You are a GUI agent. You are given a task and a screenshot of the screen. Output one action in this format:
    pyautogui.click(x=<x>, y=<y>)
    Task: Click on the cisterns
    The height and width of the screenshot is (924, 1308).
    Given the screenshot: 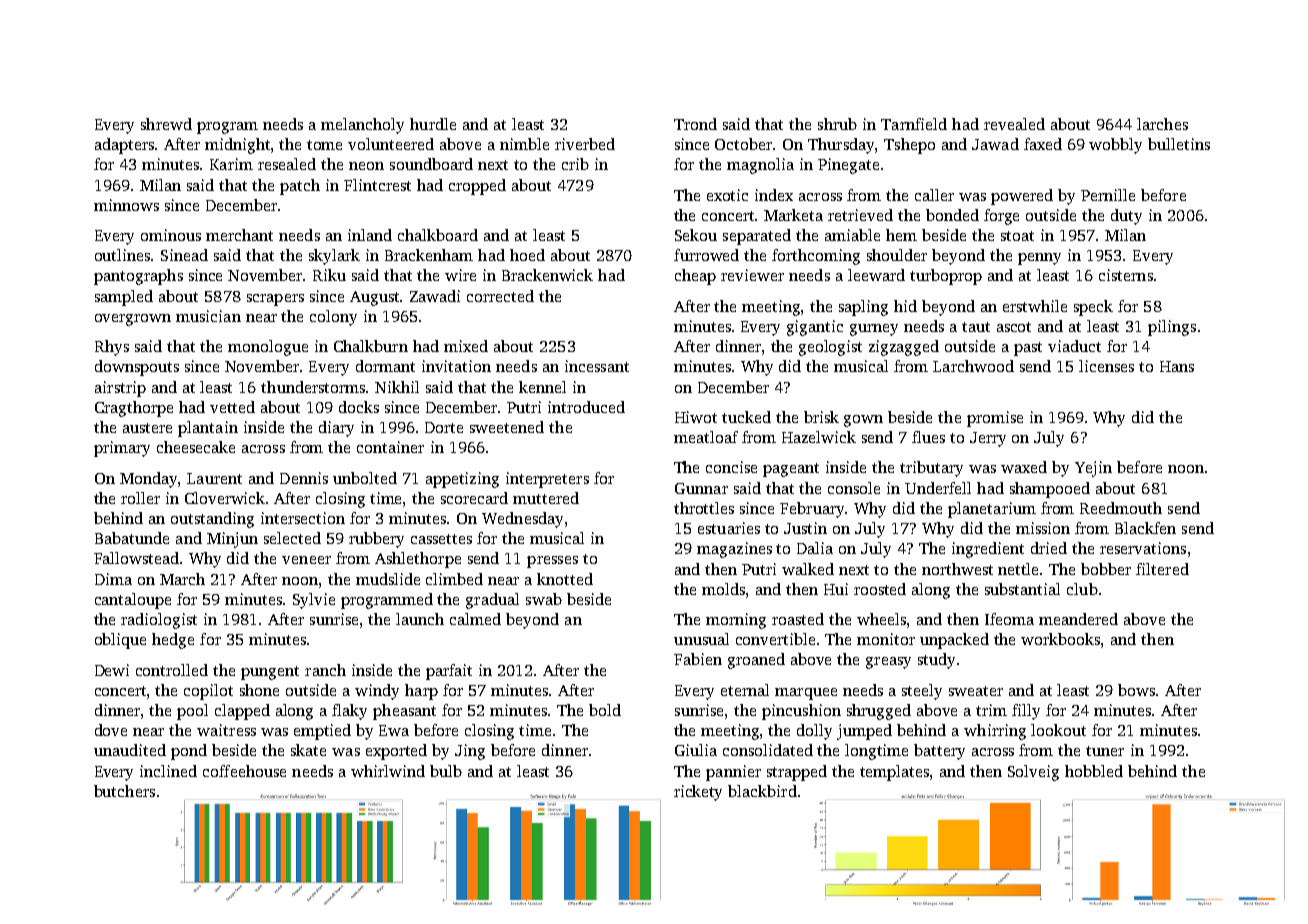 What is the action you would take?
    pyautogui.click(x=1126, y=275)
